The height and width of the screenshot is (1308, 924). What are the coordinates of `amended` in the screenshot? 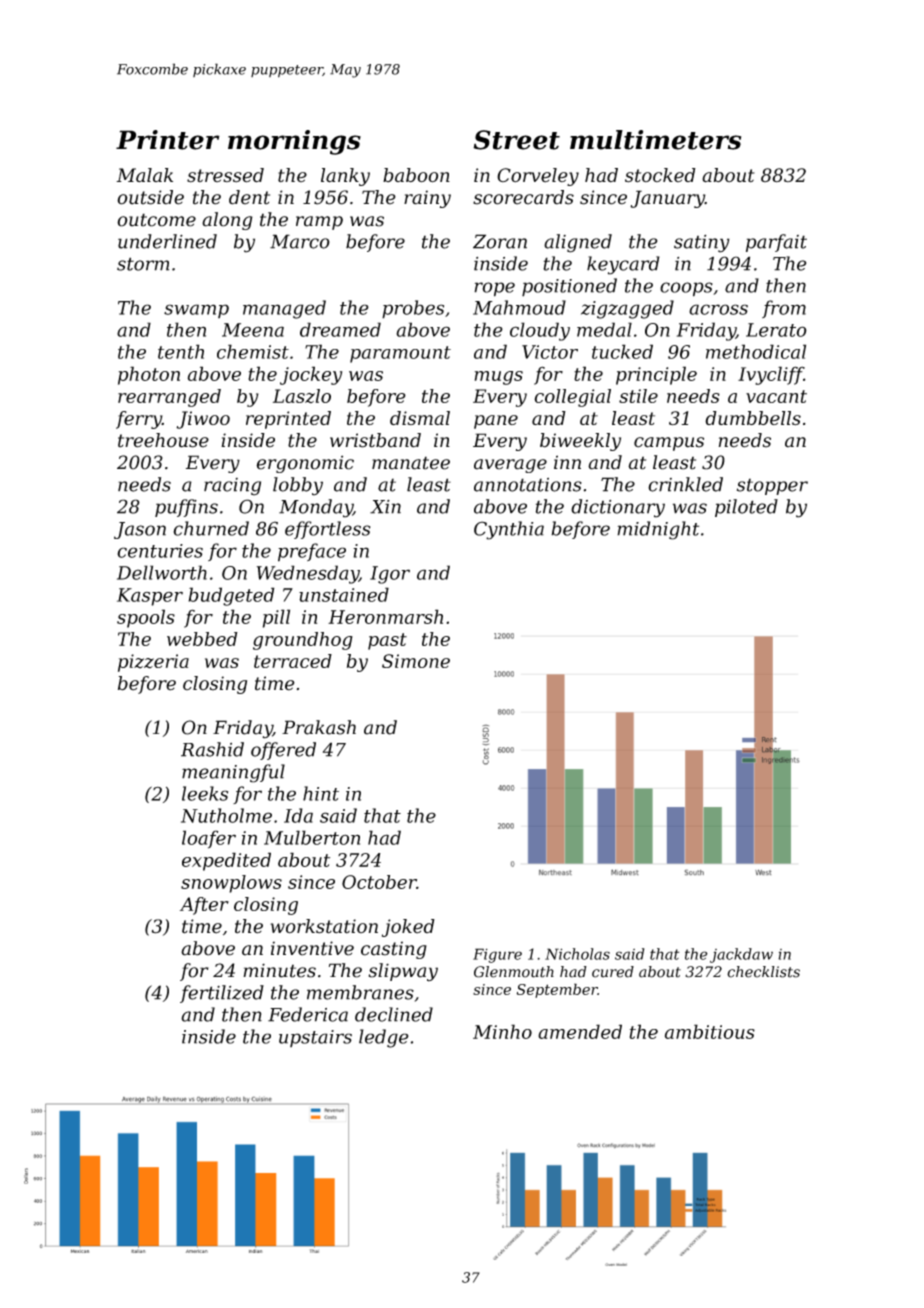 It's located at (580, 1031).
